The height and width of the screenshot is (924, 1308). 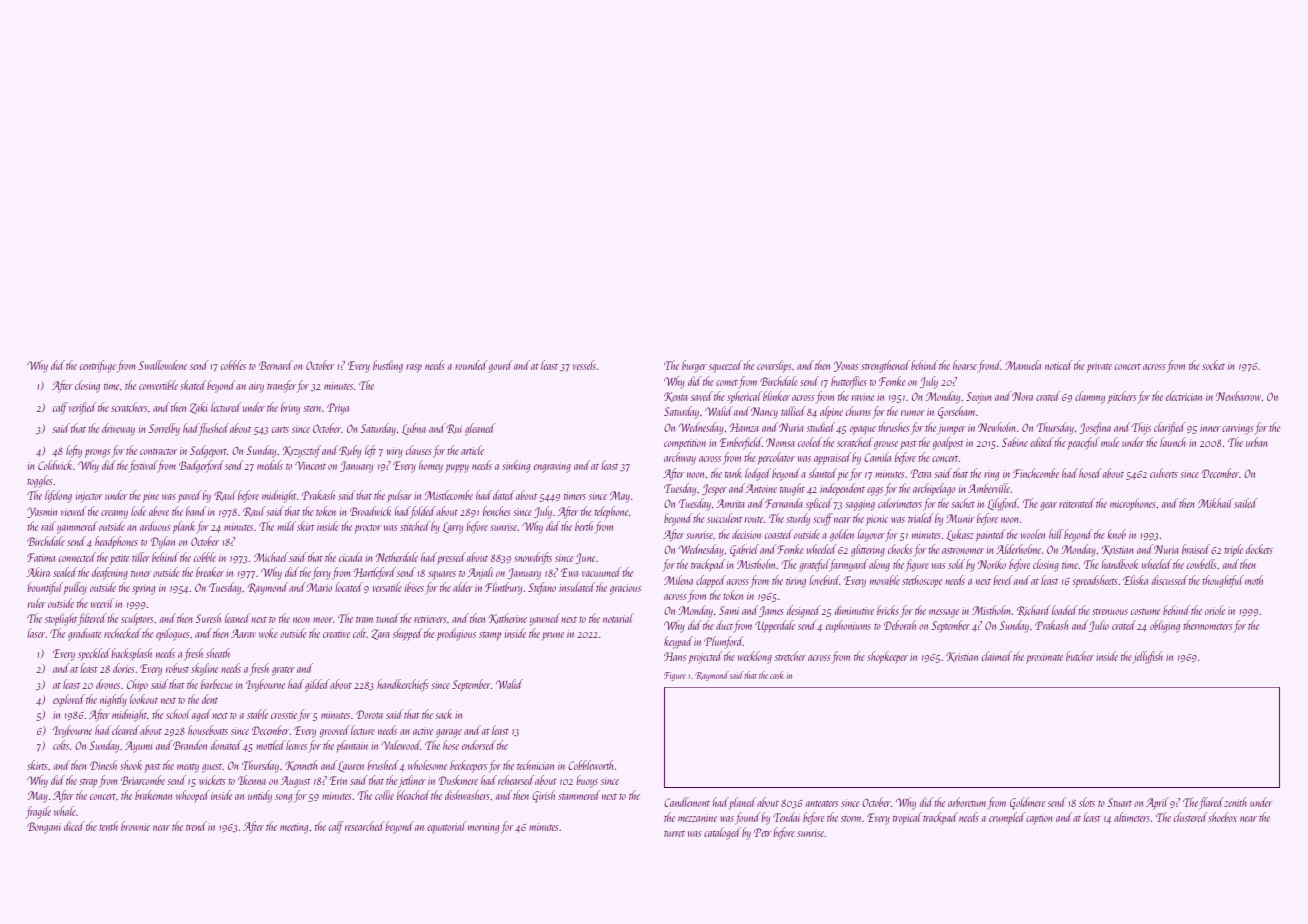 I want to click on Bongani, so click(x=44, y=828).
